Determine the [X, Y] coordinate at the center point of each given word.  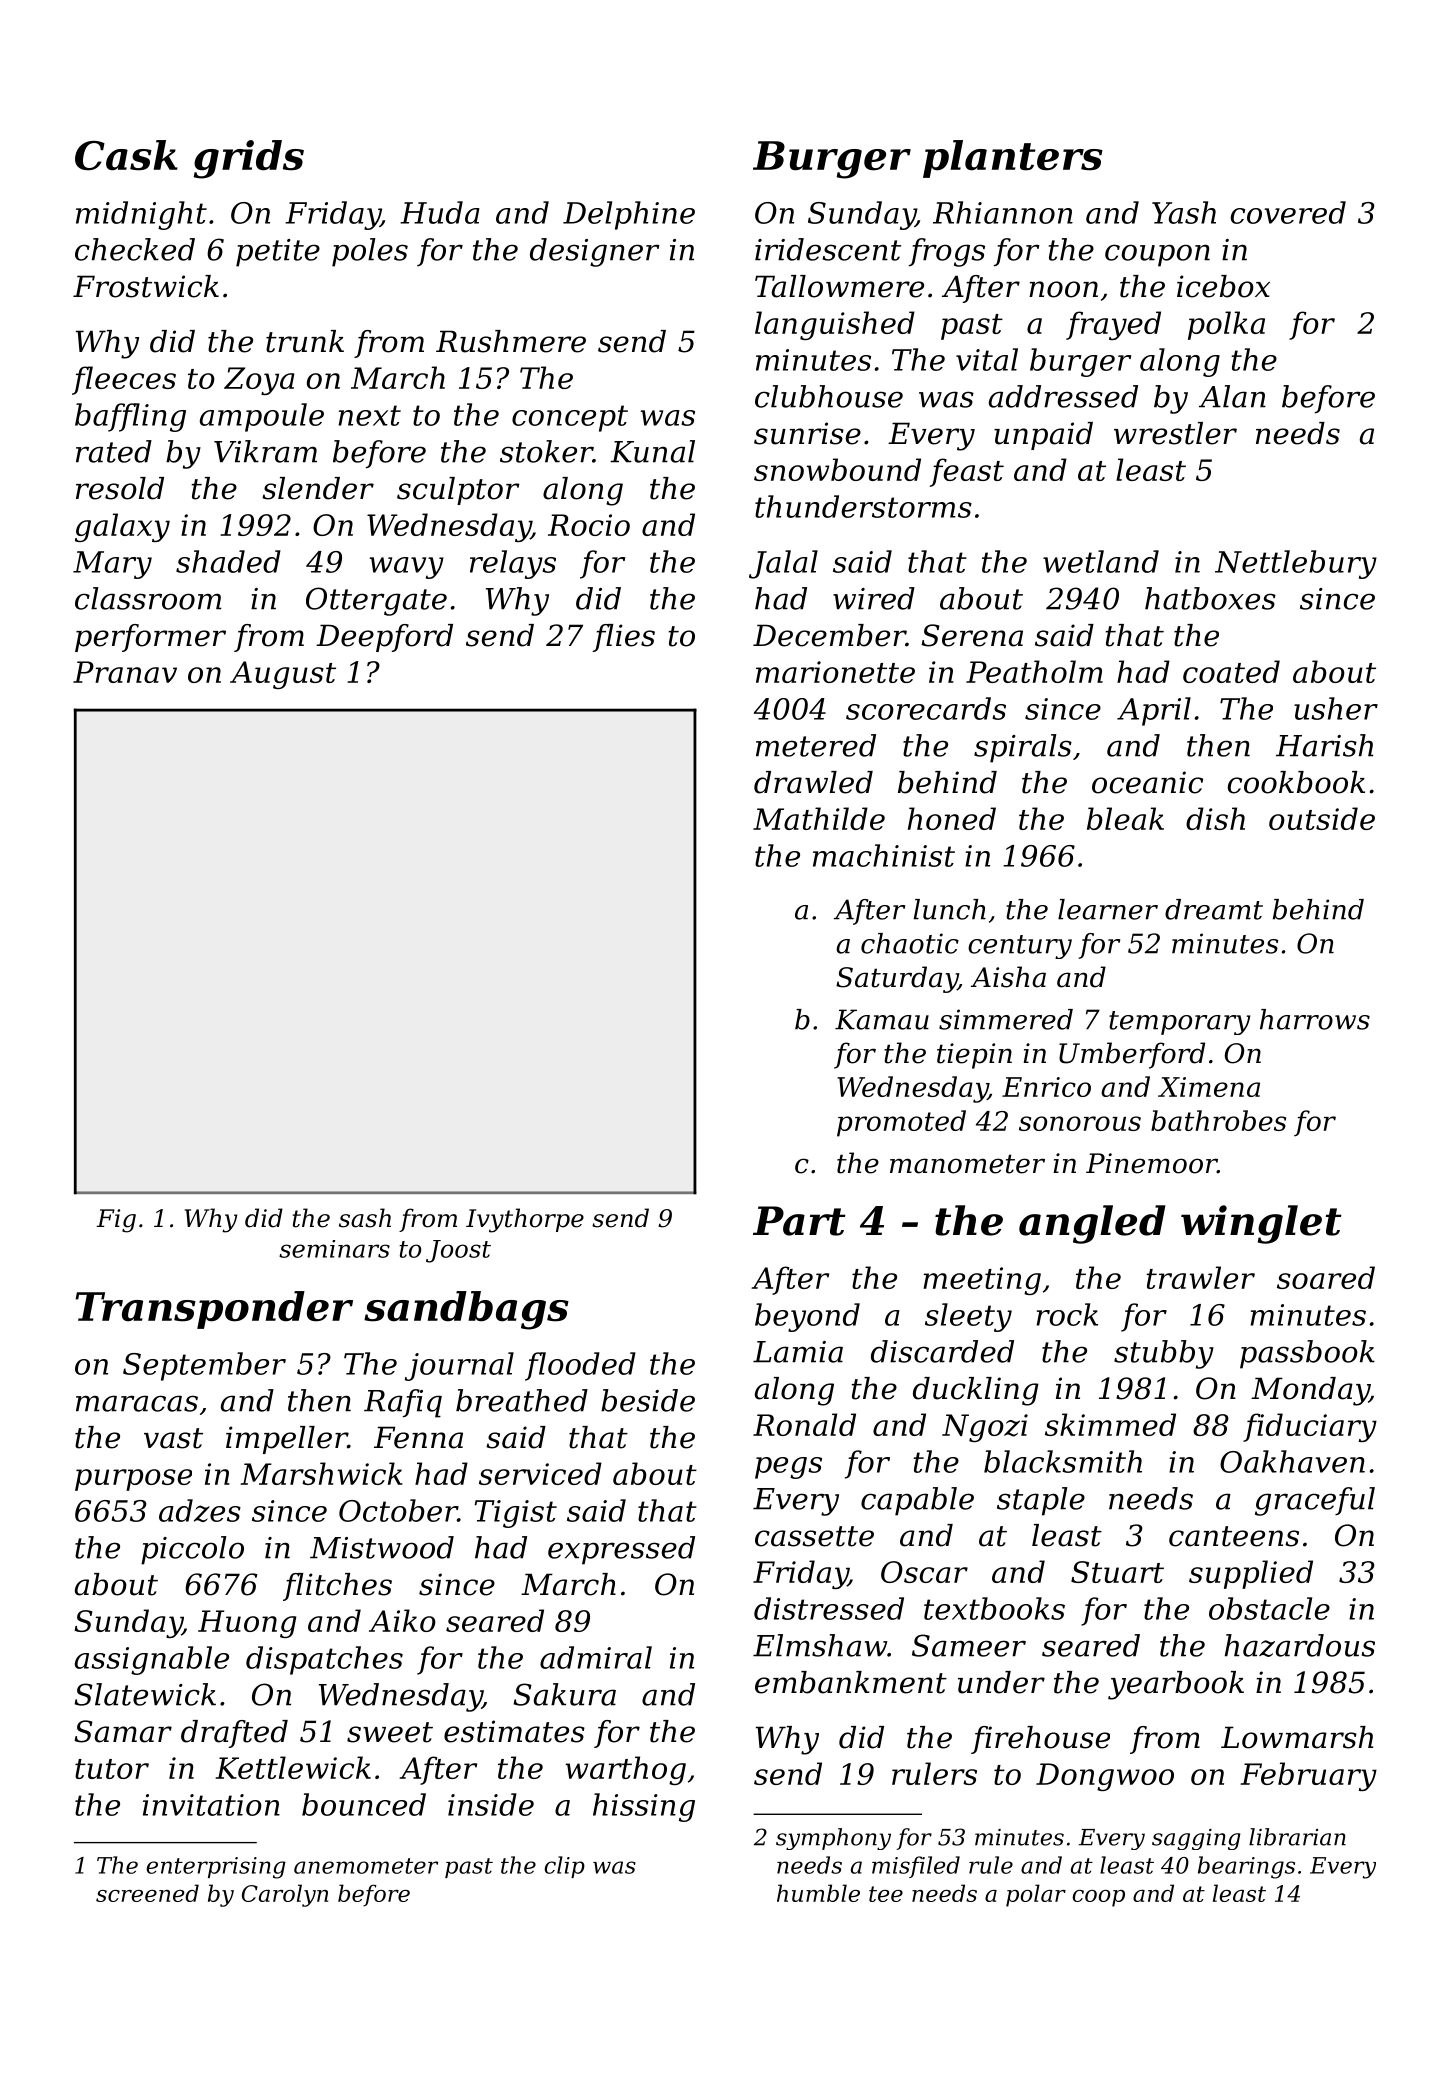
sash [365, 1218]
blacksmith [1063, 1461]
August [283, 675]
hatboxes [1210, 598]
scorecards [926, 708]
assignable [152, 1660]
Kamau [882, 1019]
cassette [814, 1536]
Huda [440, 212]
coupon [1157, 255]
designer [595, 252]
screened [147, 1893]
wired [874, 598]
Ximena [1209, 1087]
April [1154, 711]
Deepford [384, 638]
